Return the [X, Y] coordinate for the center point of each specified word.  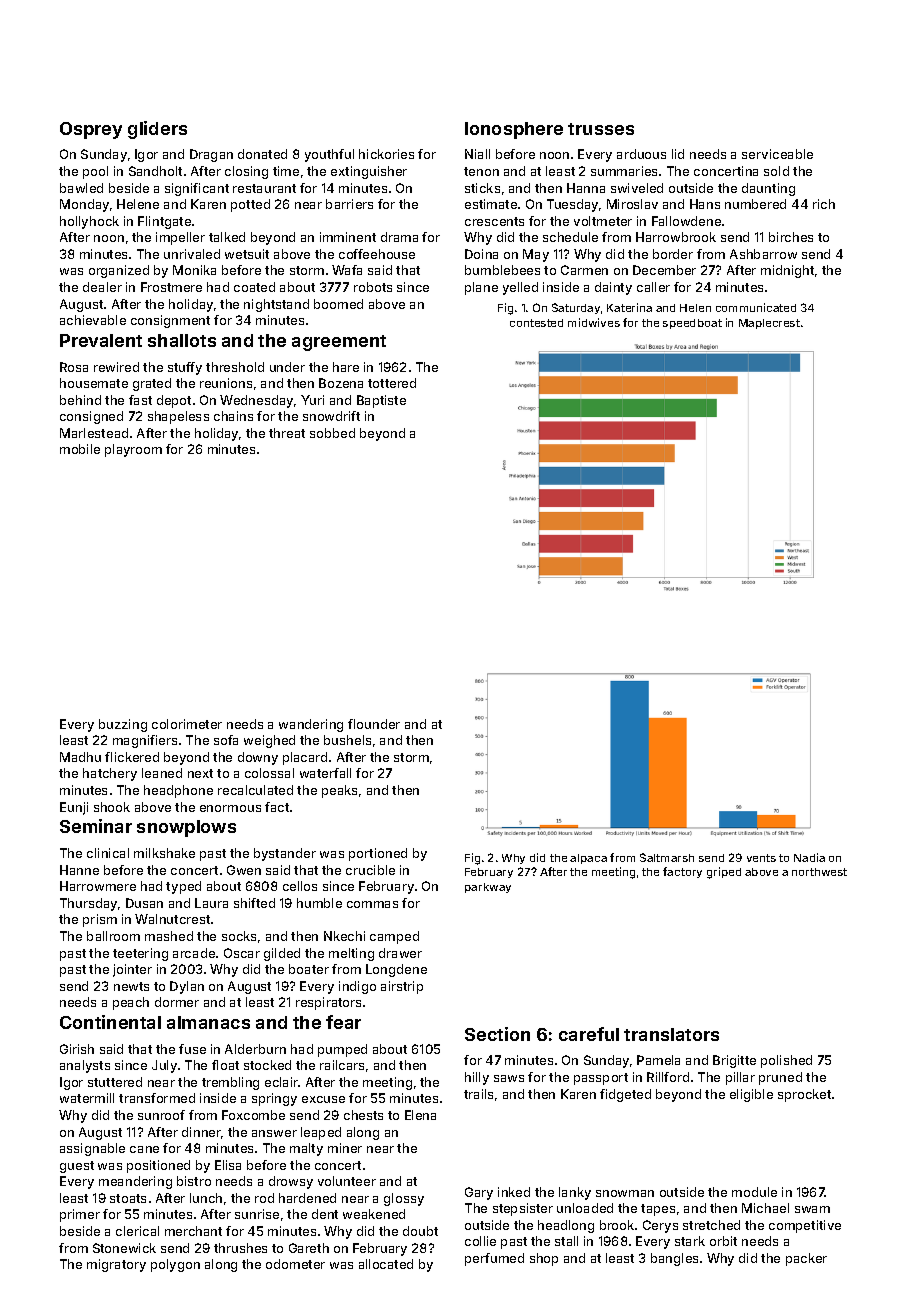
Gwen [244, 870]
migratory [116, 1265]
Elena [420, 1115]
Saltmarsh [667, 857]
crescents [494, 221]
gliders [157, 130]
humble [319, 903]
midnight [787, 271]
